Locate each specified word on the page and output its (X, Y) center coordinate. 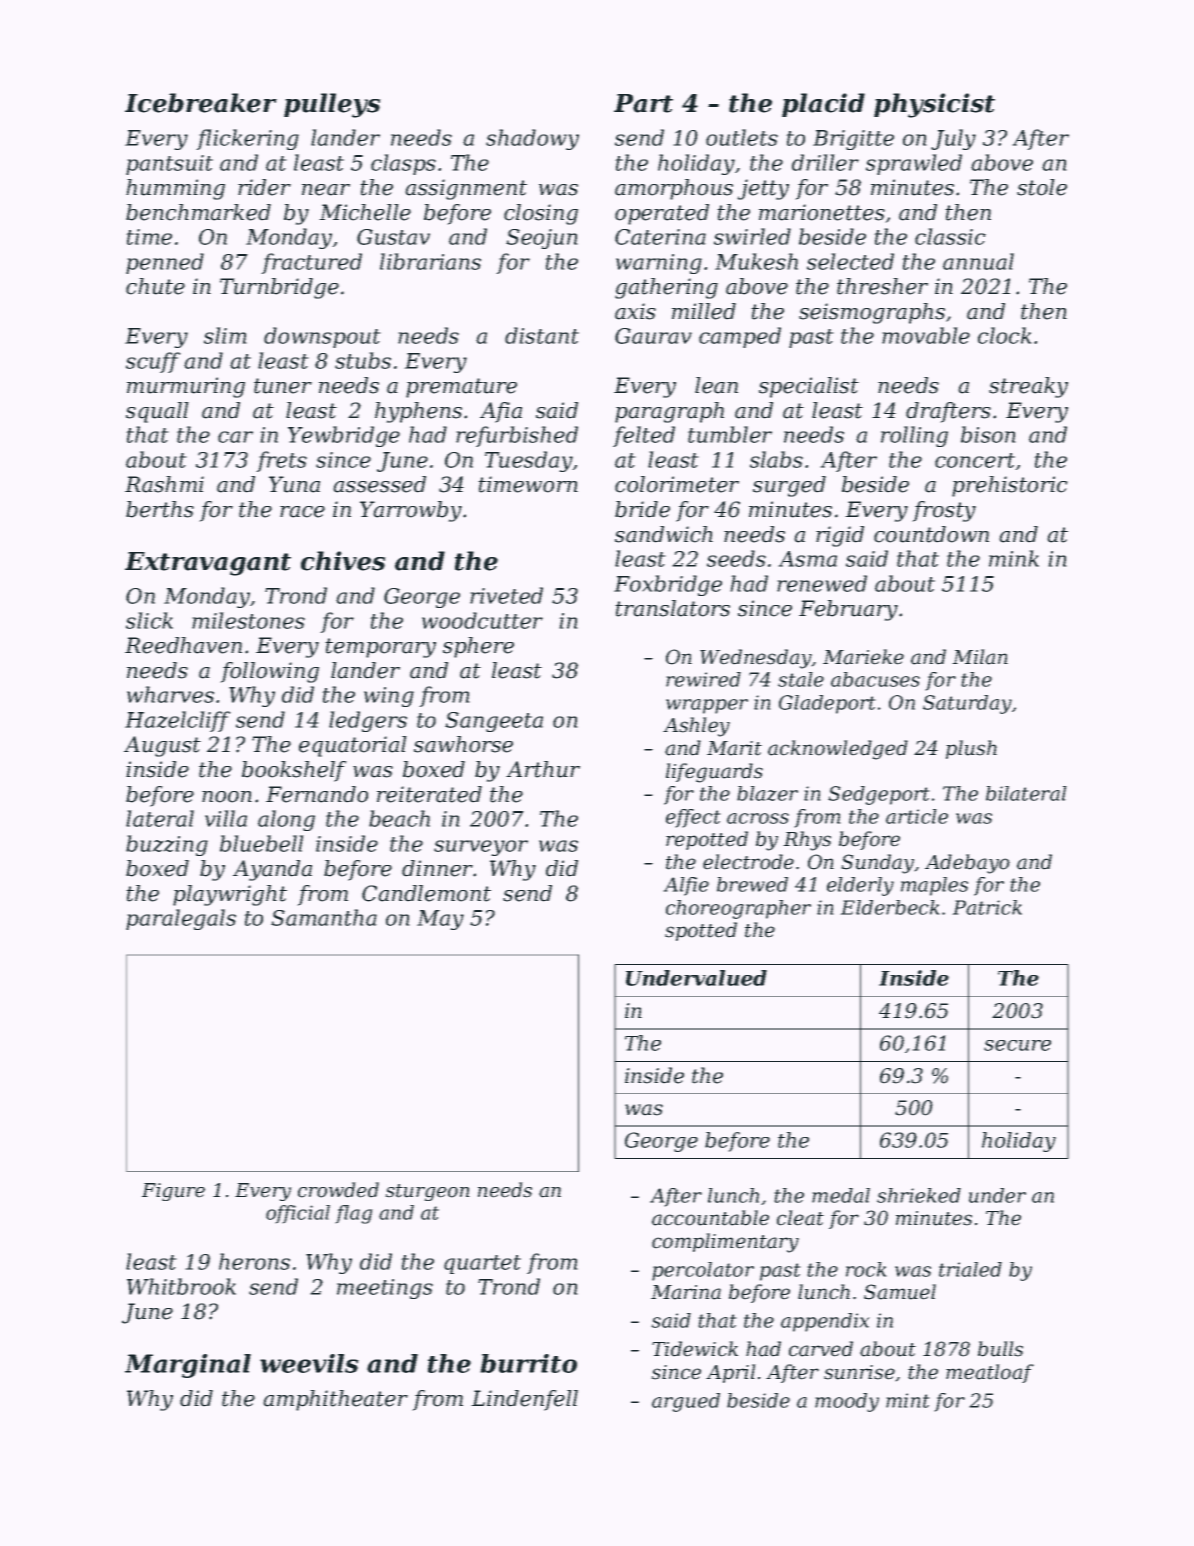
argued (686, 1402)
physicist (934, 105)
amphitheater (335, 1400)
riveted (506, 595)
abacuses (875, 679)
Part (643, 103)
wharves (170, 694)
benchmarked (198, 212)
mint (908, 1400)
